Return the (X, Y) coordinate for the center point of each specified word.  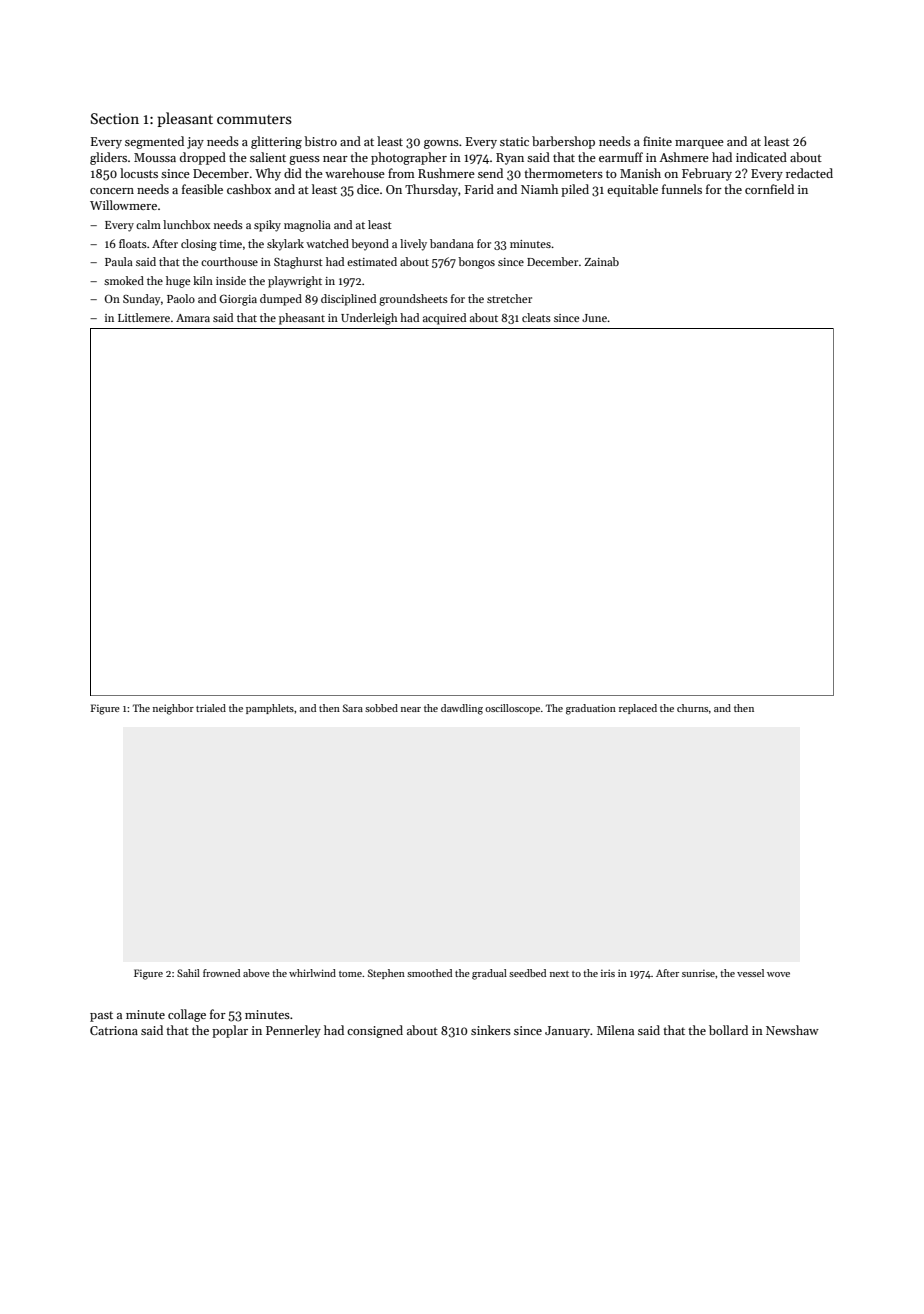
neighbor (173, 709)
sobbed (381, 708)
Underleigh (369, 319)
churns (692, 708)
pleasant (185, 119)
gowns (441, 144)
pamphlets (270, 709)
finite (657, 141)
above (256, 973)
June (594, 318)
